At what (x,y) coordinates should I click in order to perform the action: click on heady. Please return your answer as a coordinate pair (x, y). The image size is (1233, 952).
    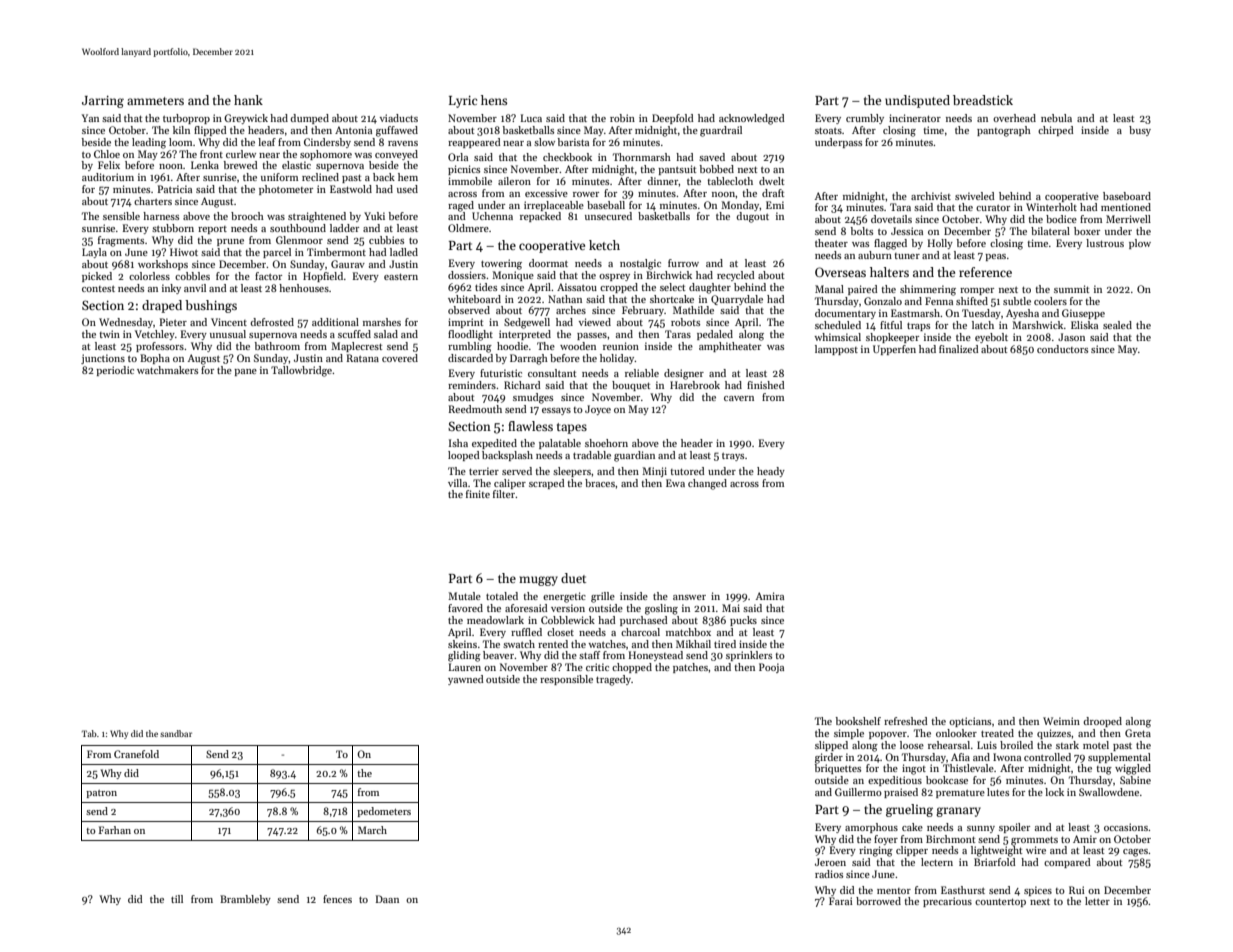
    Looking at the image, I should click on (771, 472).
